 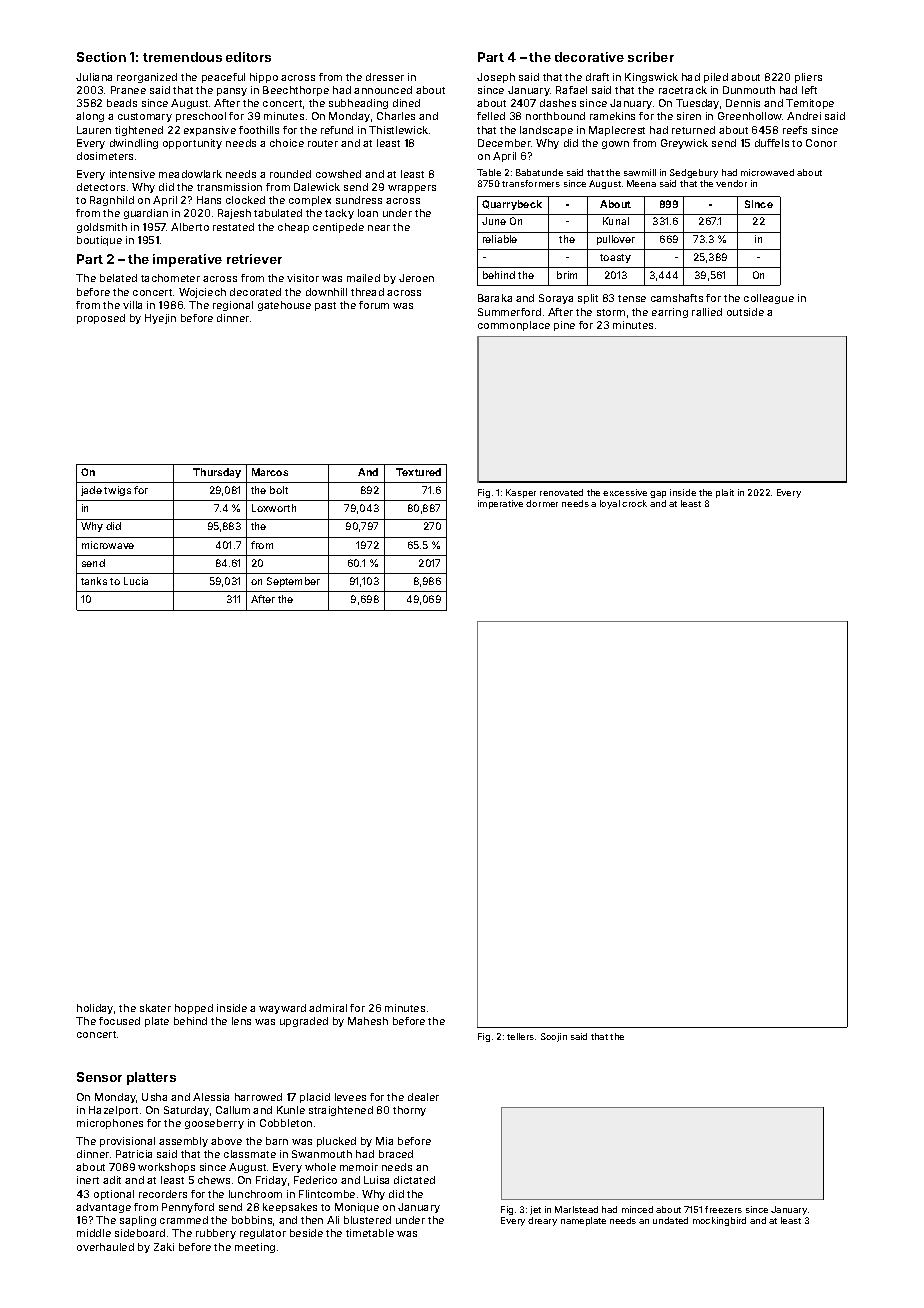 What do you see at coordinates (745, 312) in the page?
I see `outside` at bounding box center [745, 312].
